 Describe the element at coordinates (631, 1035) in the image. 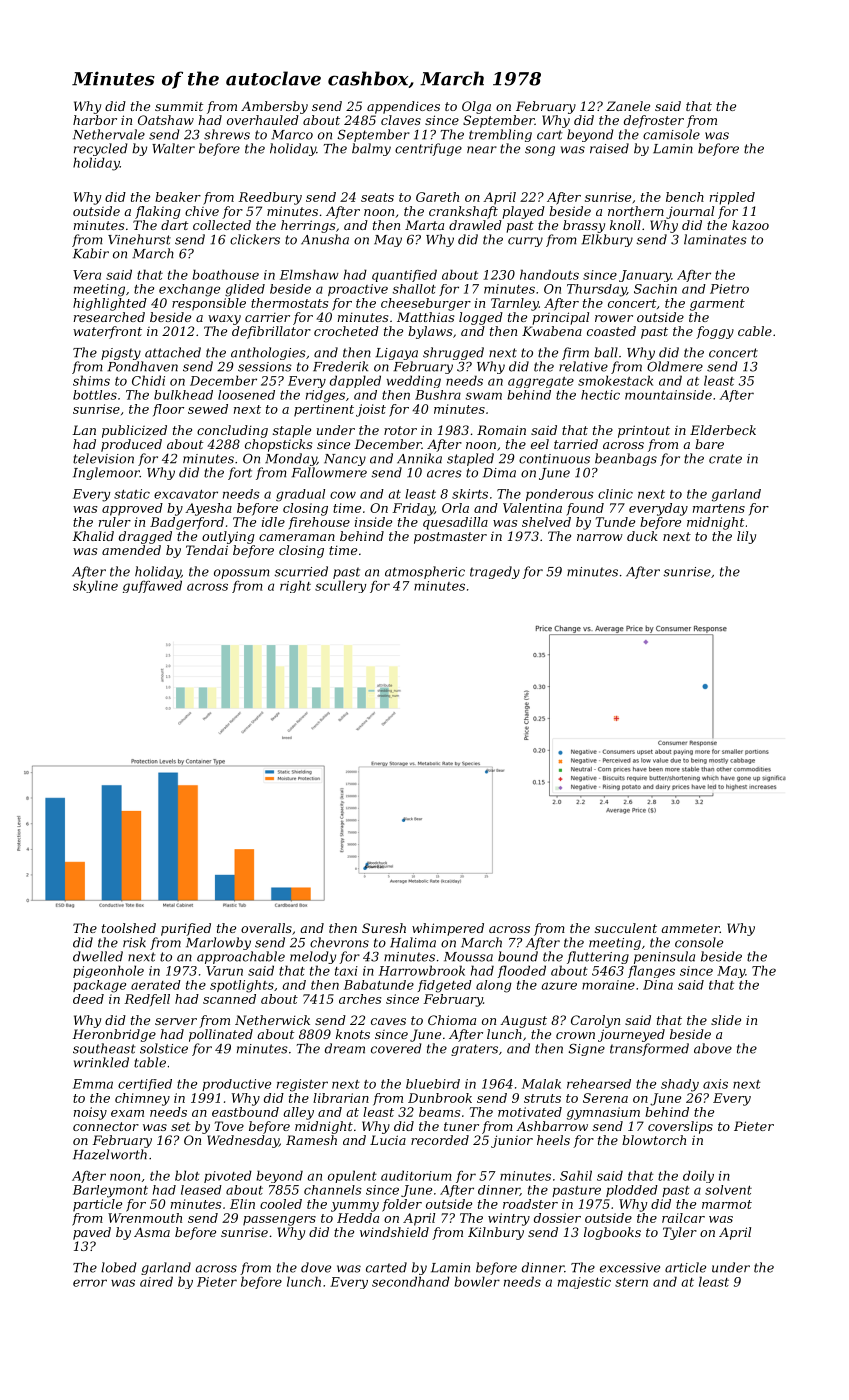

I see `journeyed` at that location.
